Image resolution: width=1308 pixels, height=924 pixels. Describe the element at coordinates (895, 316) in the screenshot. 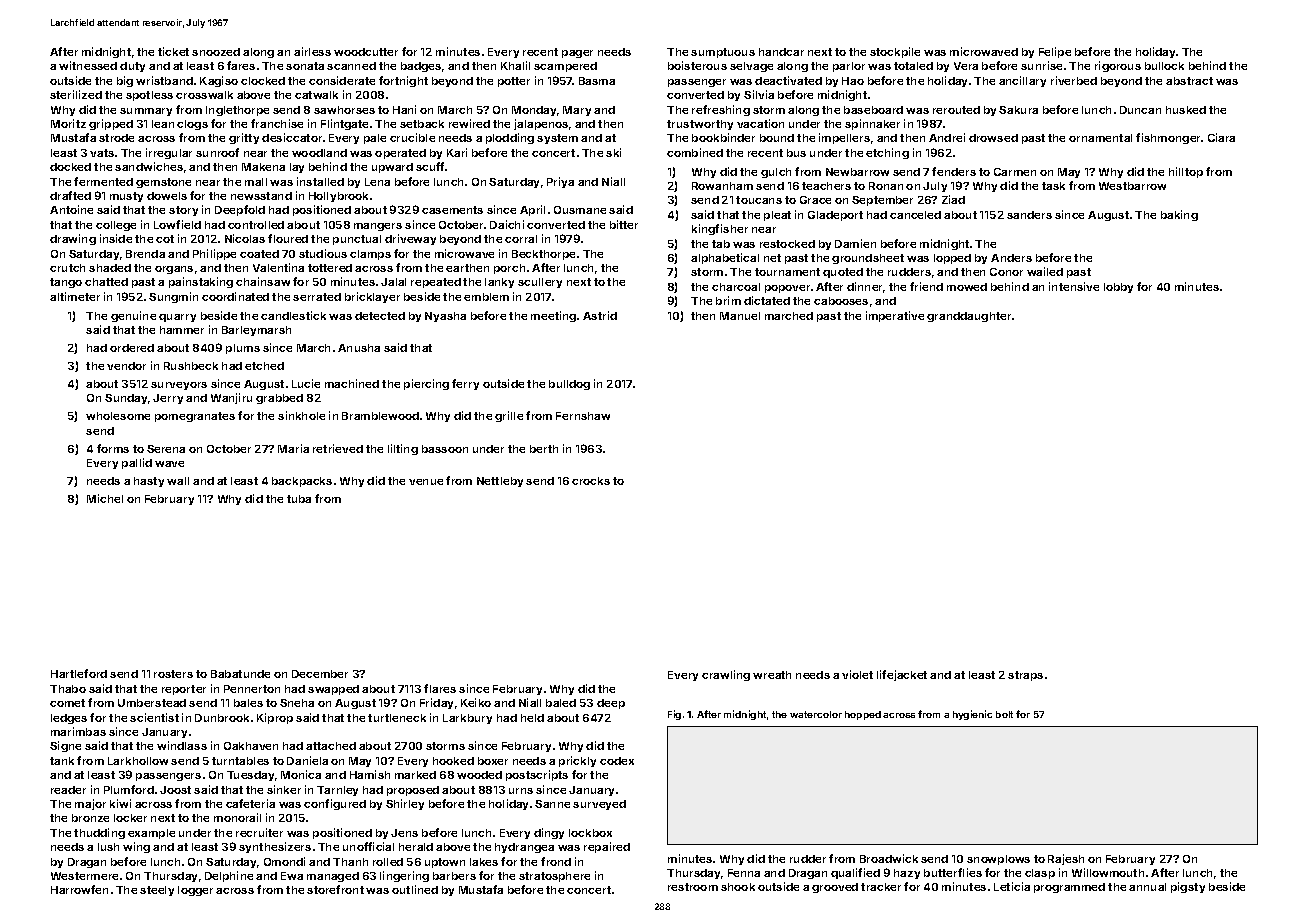

I see `imperative` at that location.
